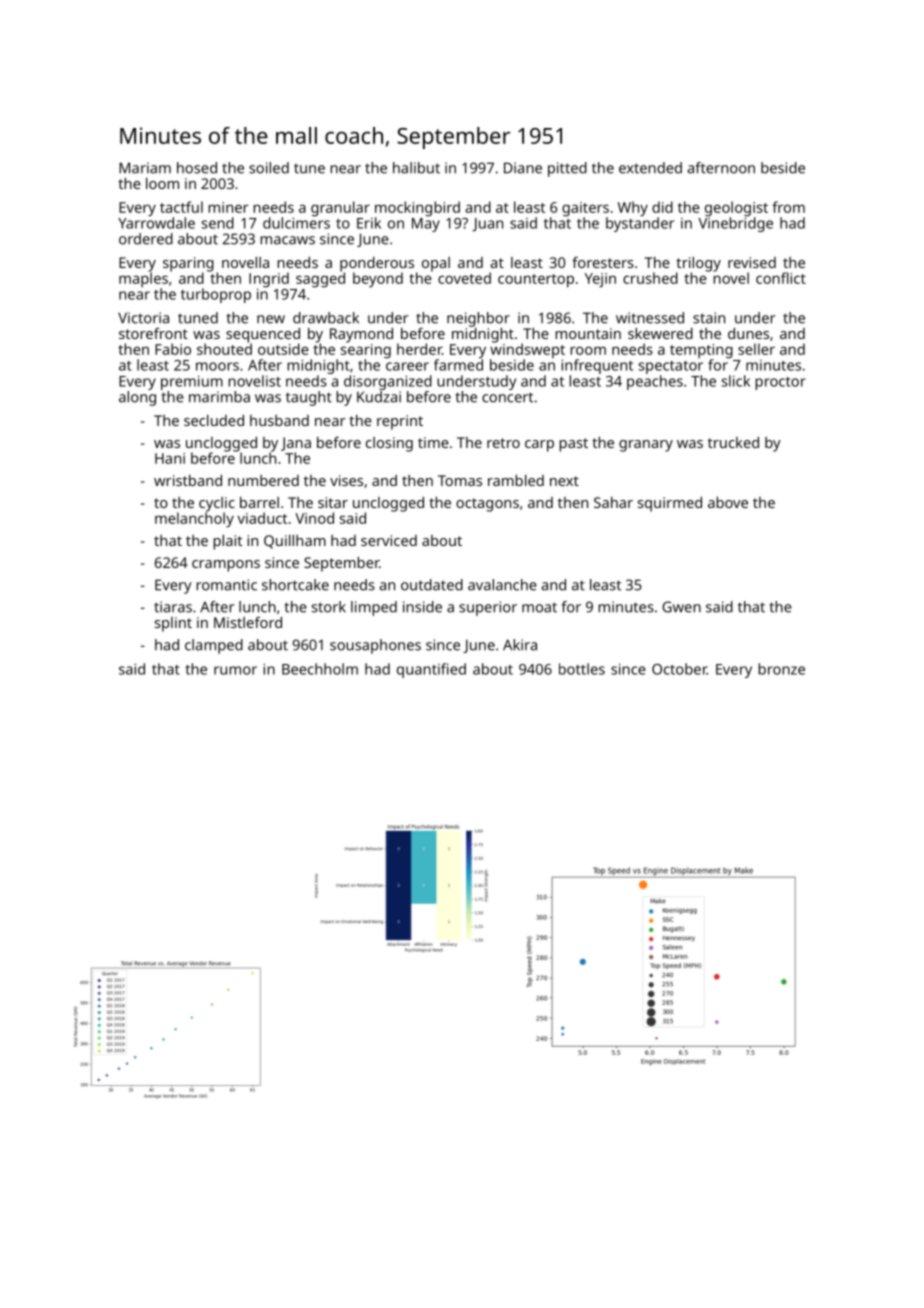 This screenshot has width=924, height=1308. What do you see at coordinates (728, 502) in the screenshot?
I see `above` at bounding box center [728, 502].
